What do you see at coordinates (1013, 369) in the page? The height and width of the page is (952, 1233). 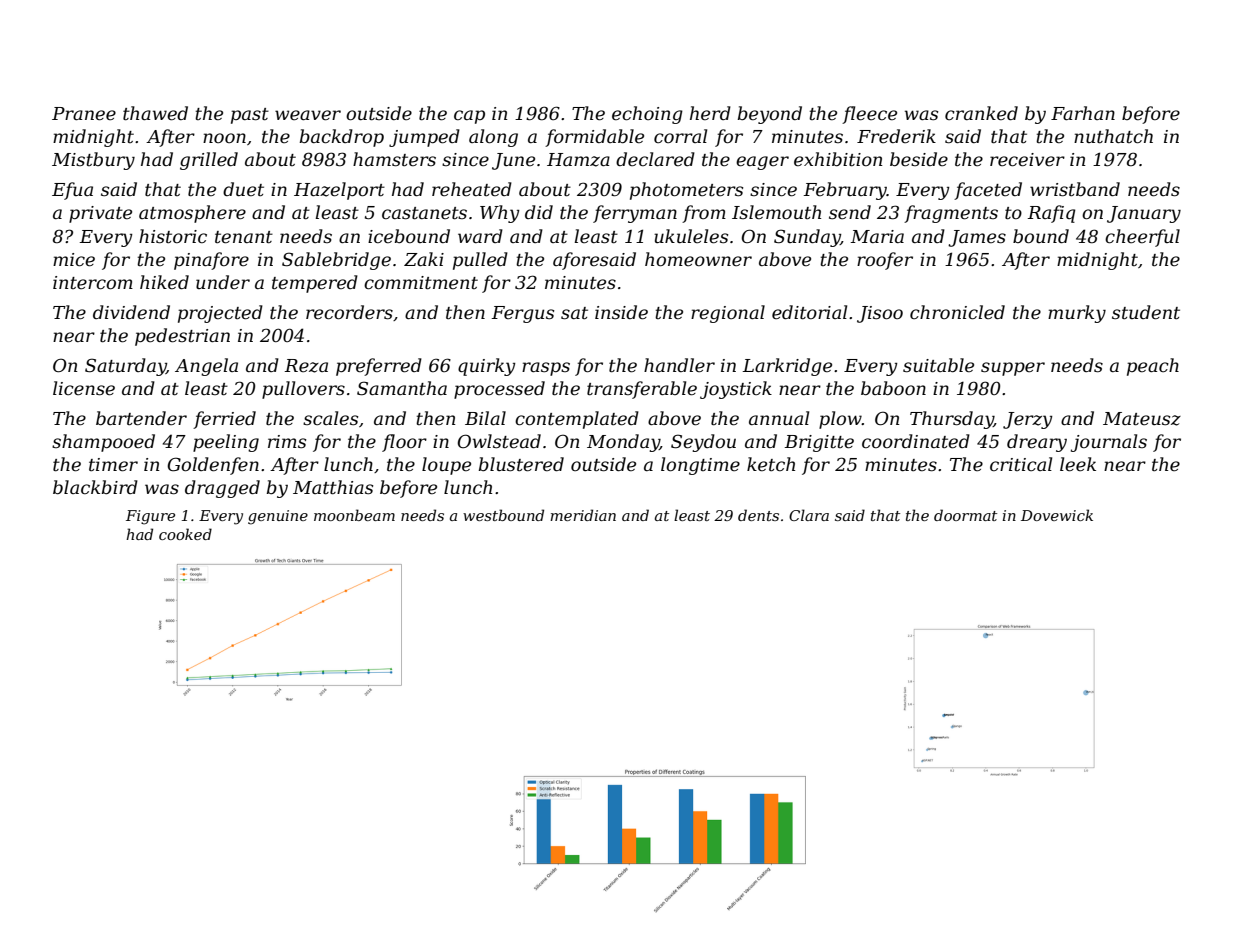 I see `supper` at bounding box center [1013, 369].
